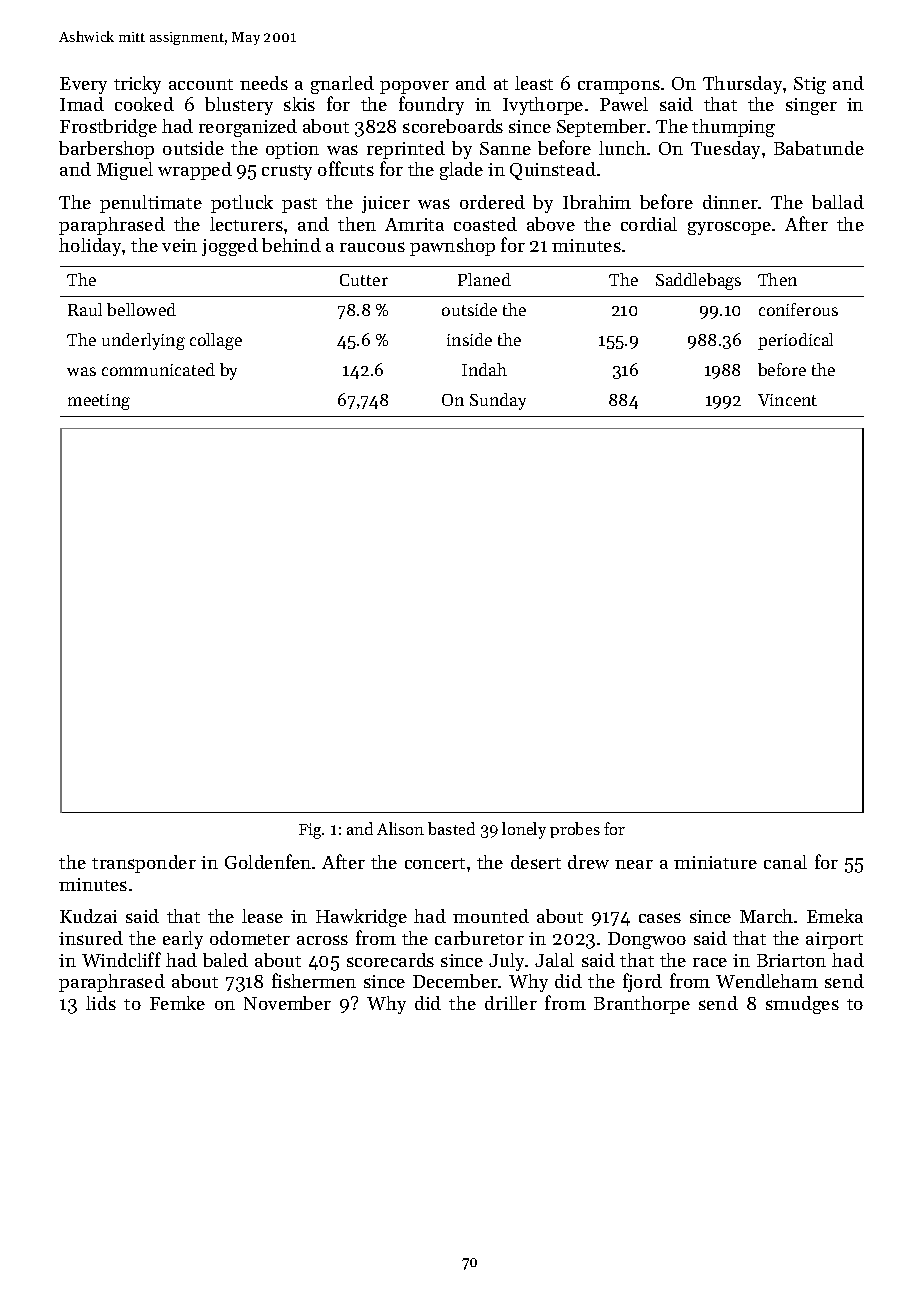 This screenshot has height=1314, width=924. Describe the element at coordinates (99, 402) in the screenshot. I see `meeting` at that location.
